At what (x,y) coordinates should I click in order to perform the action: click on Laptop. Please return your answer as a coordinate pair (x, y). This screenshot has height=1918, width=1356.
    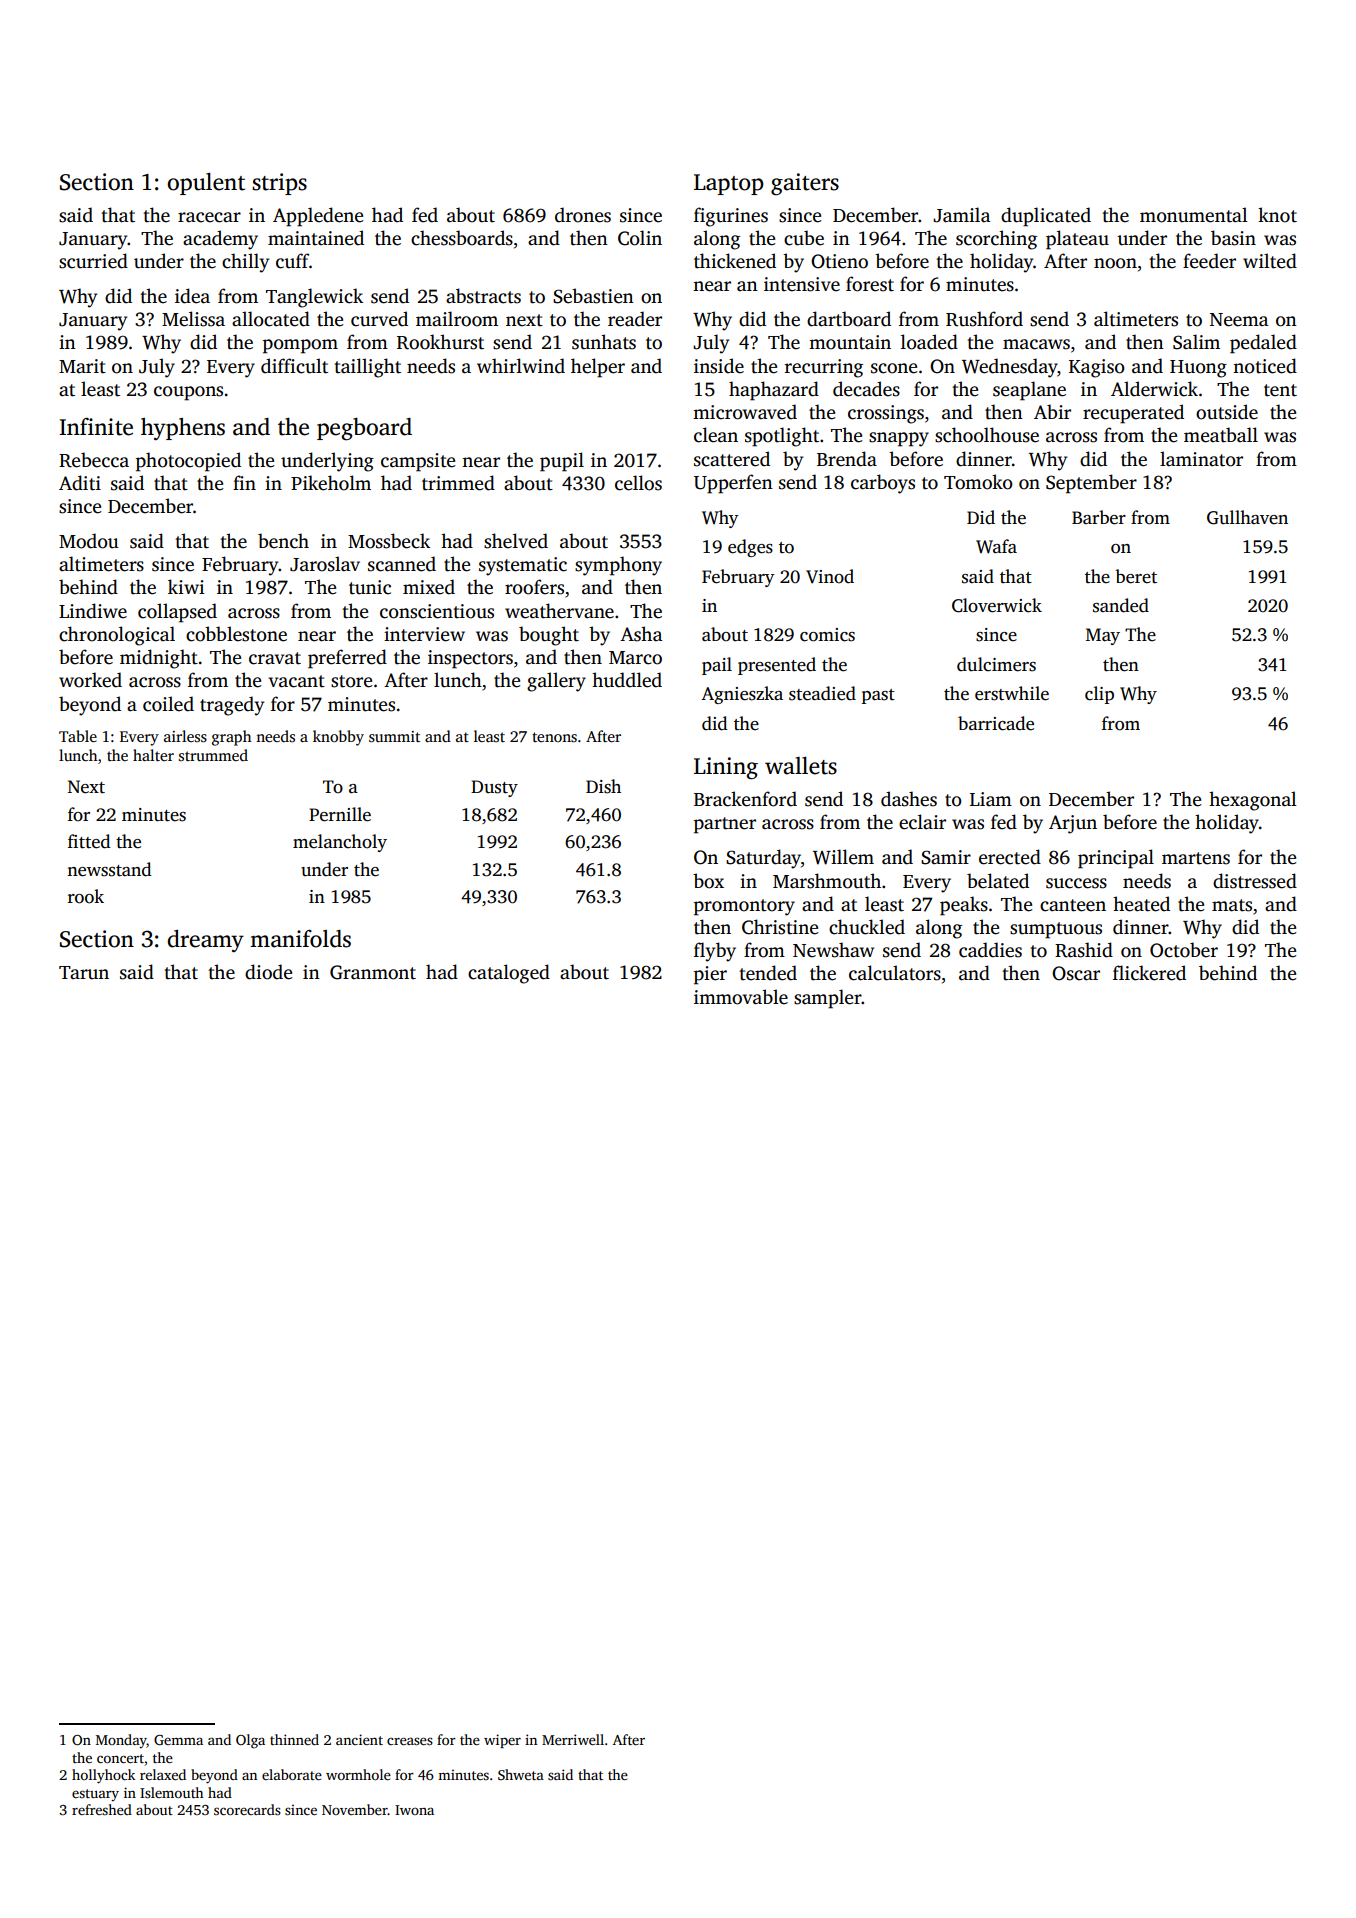
    Looking at the image, I should click on (729, 184).
